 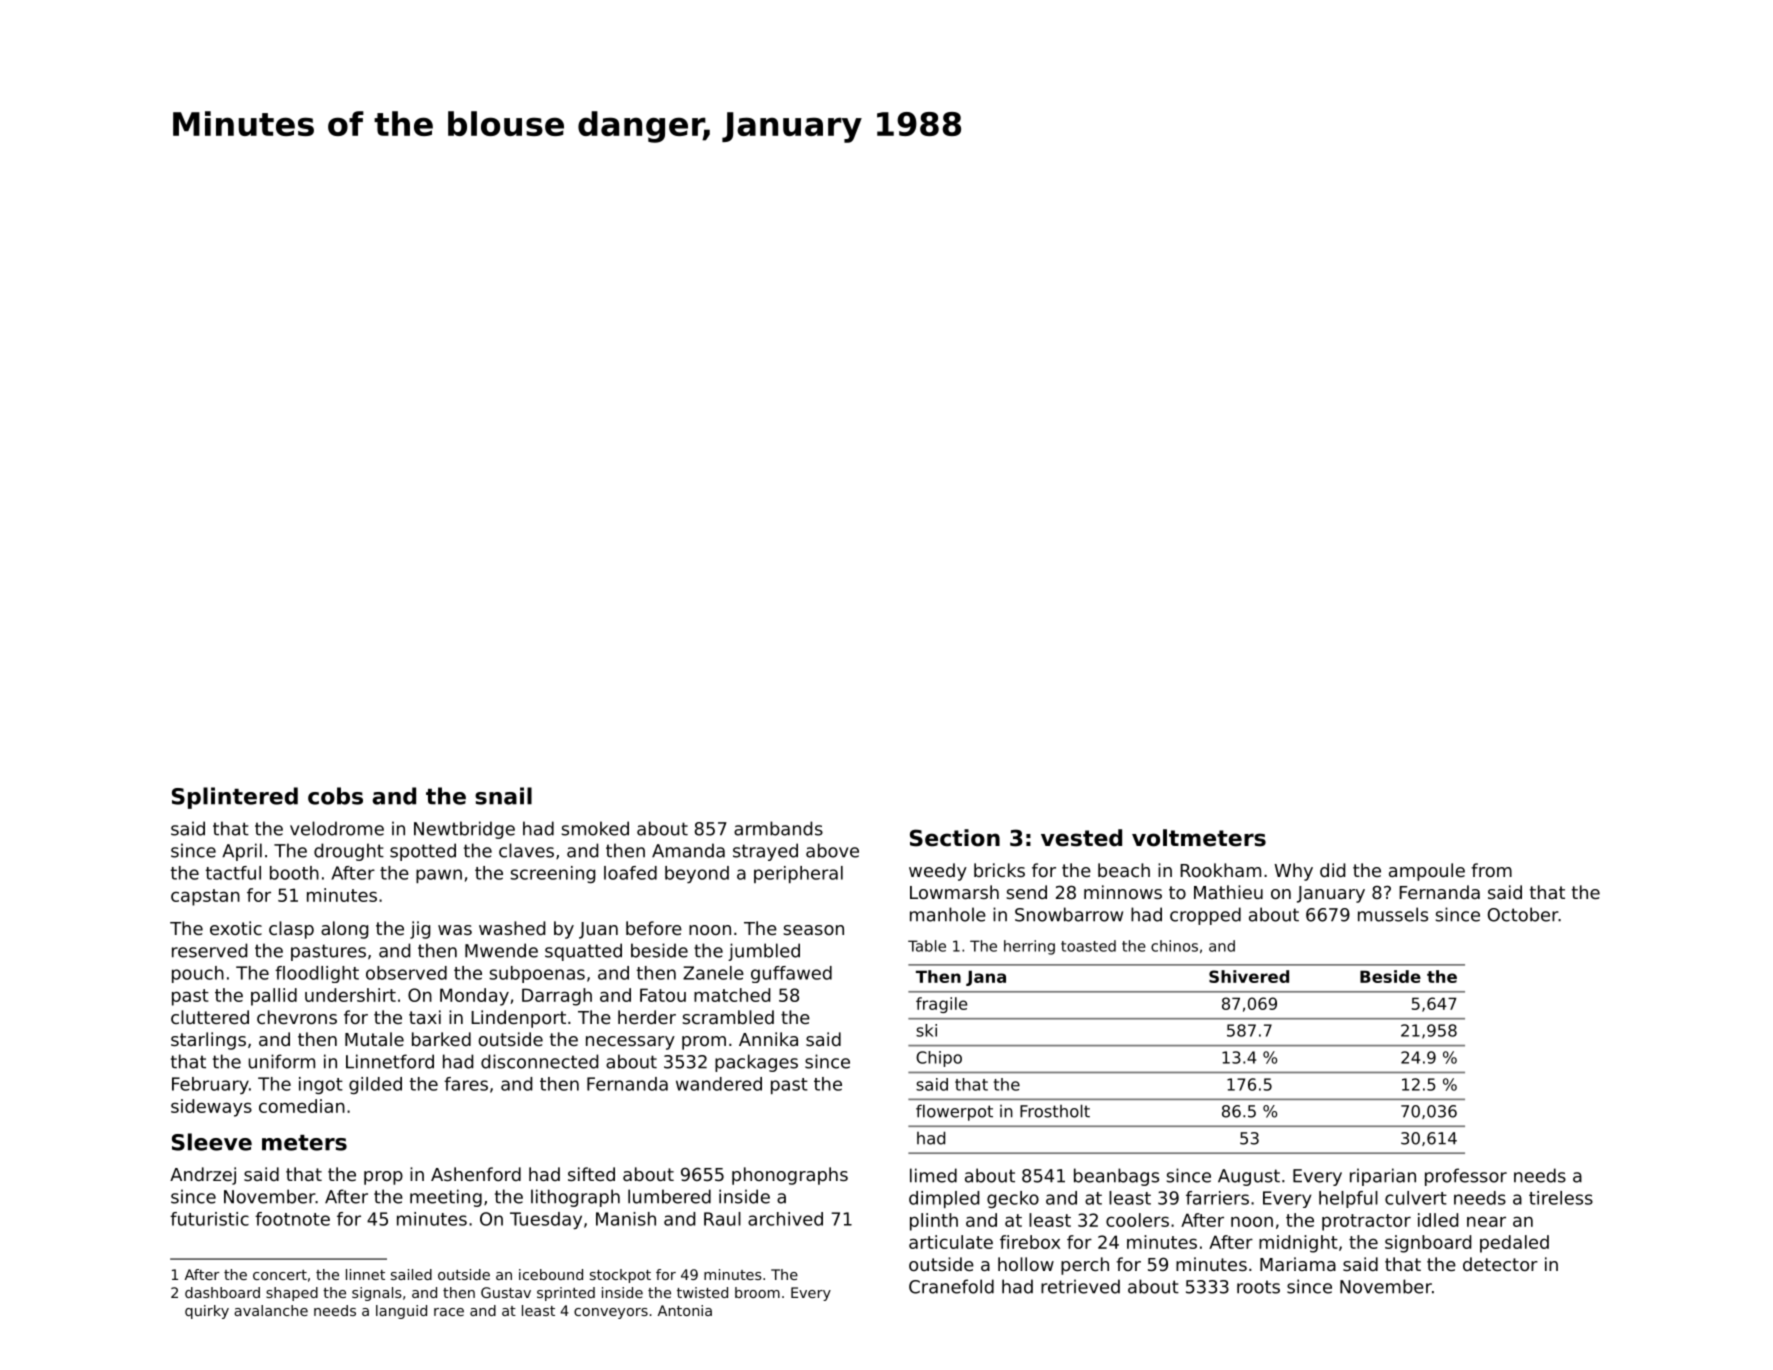 What do you see at coordinates (719, 1084) in the screenshot?
I see `wandered` at bounding box center [719, 1084].
